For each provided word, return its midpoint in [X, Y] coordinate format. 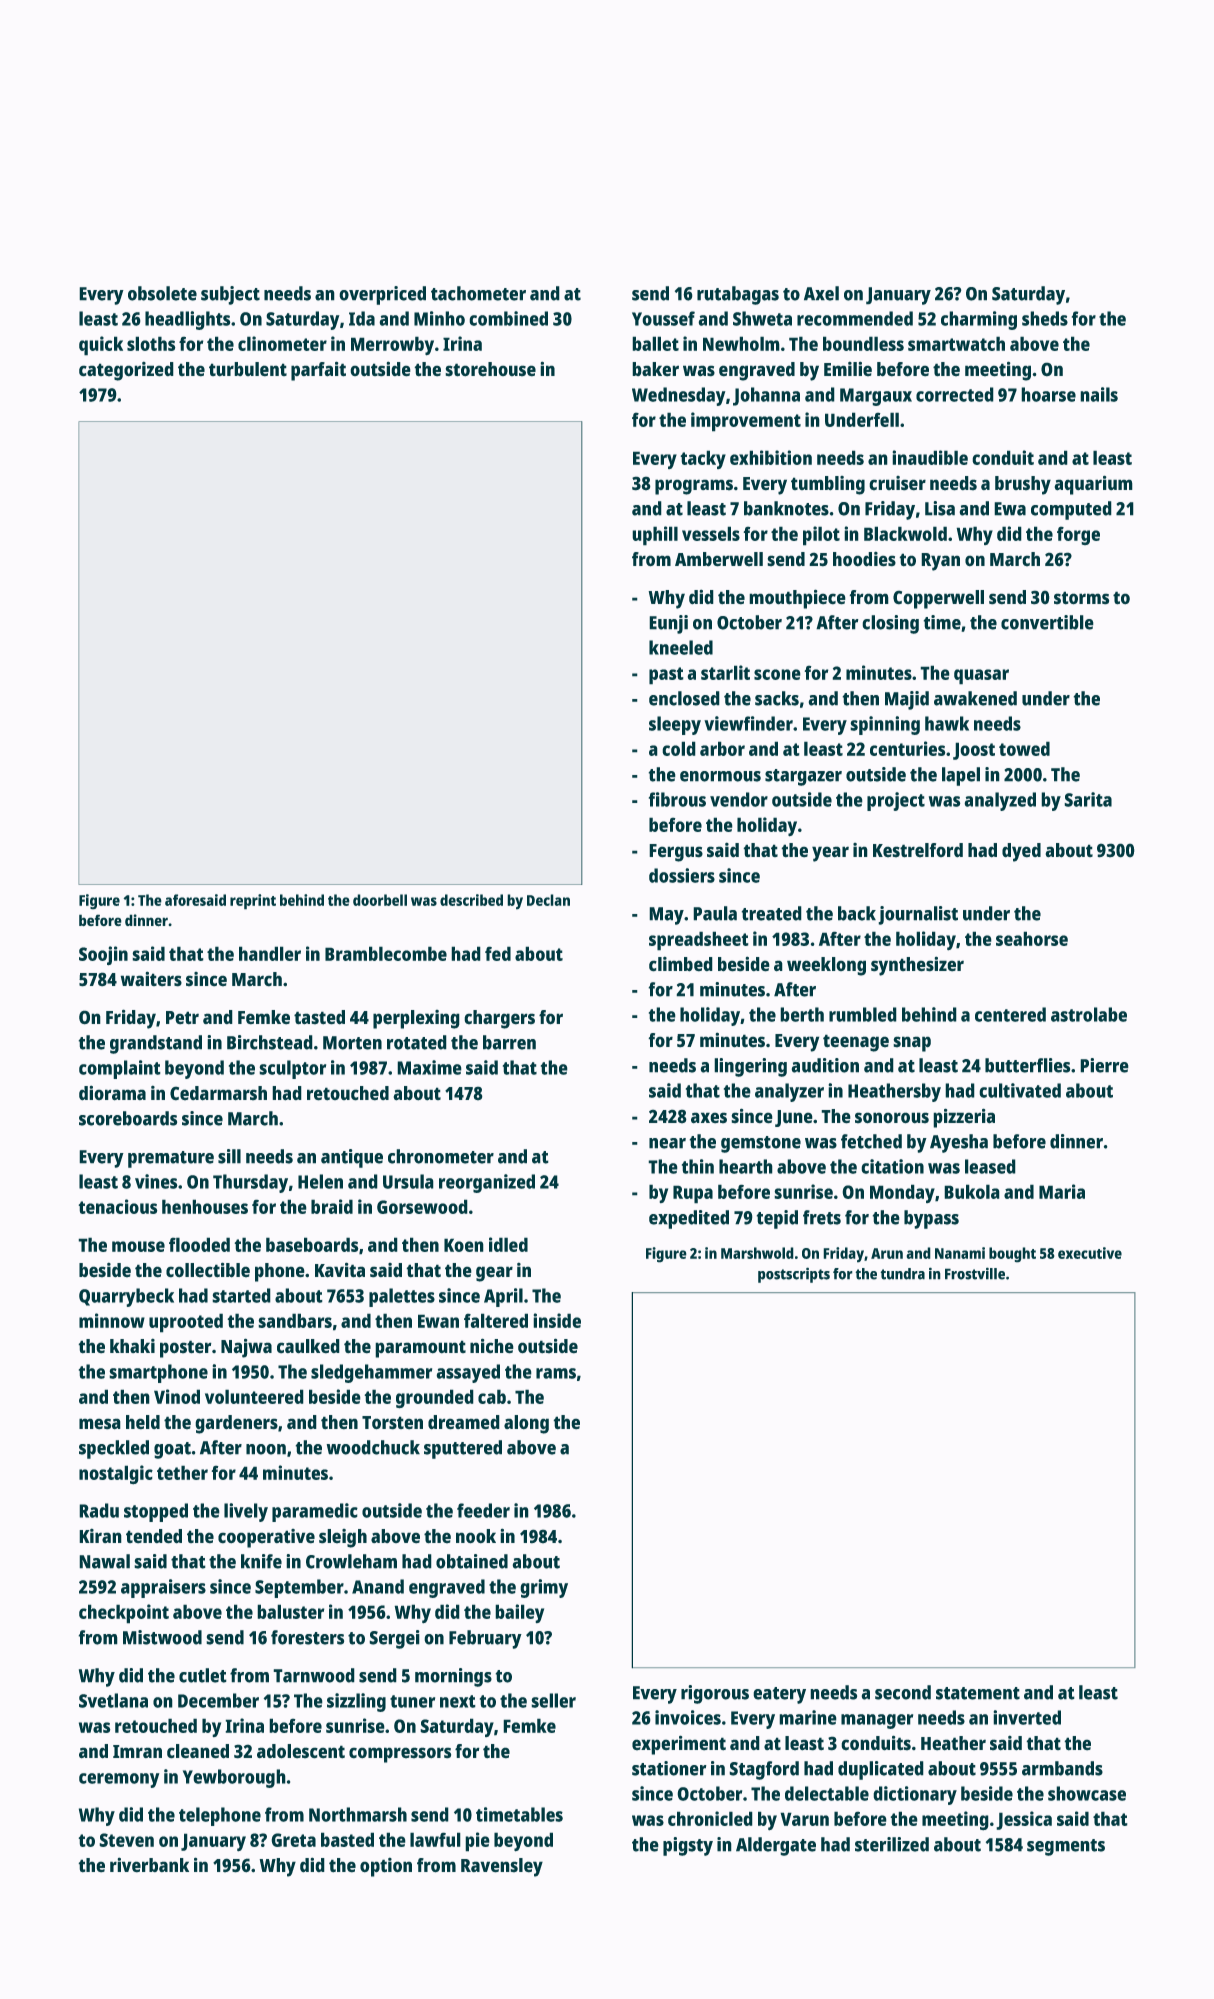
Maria [1062, 1191]
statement [978, 1693]
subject [230, 295]
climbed [681, 964]
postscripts [794, 1275]
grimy [544, 1588]
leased [990, 1166]
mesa [100, 1424]
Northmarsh [358, 1814]
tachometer [478, 293]
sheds [1045, 318]
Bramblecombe [386, 953]
